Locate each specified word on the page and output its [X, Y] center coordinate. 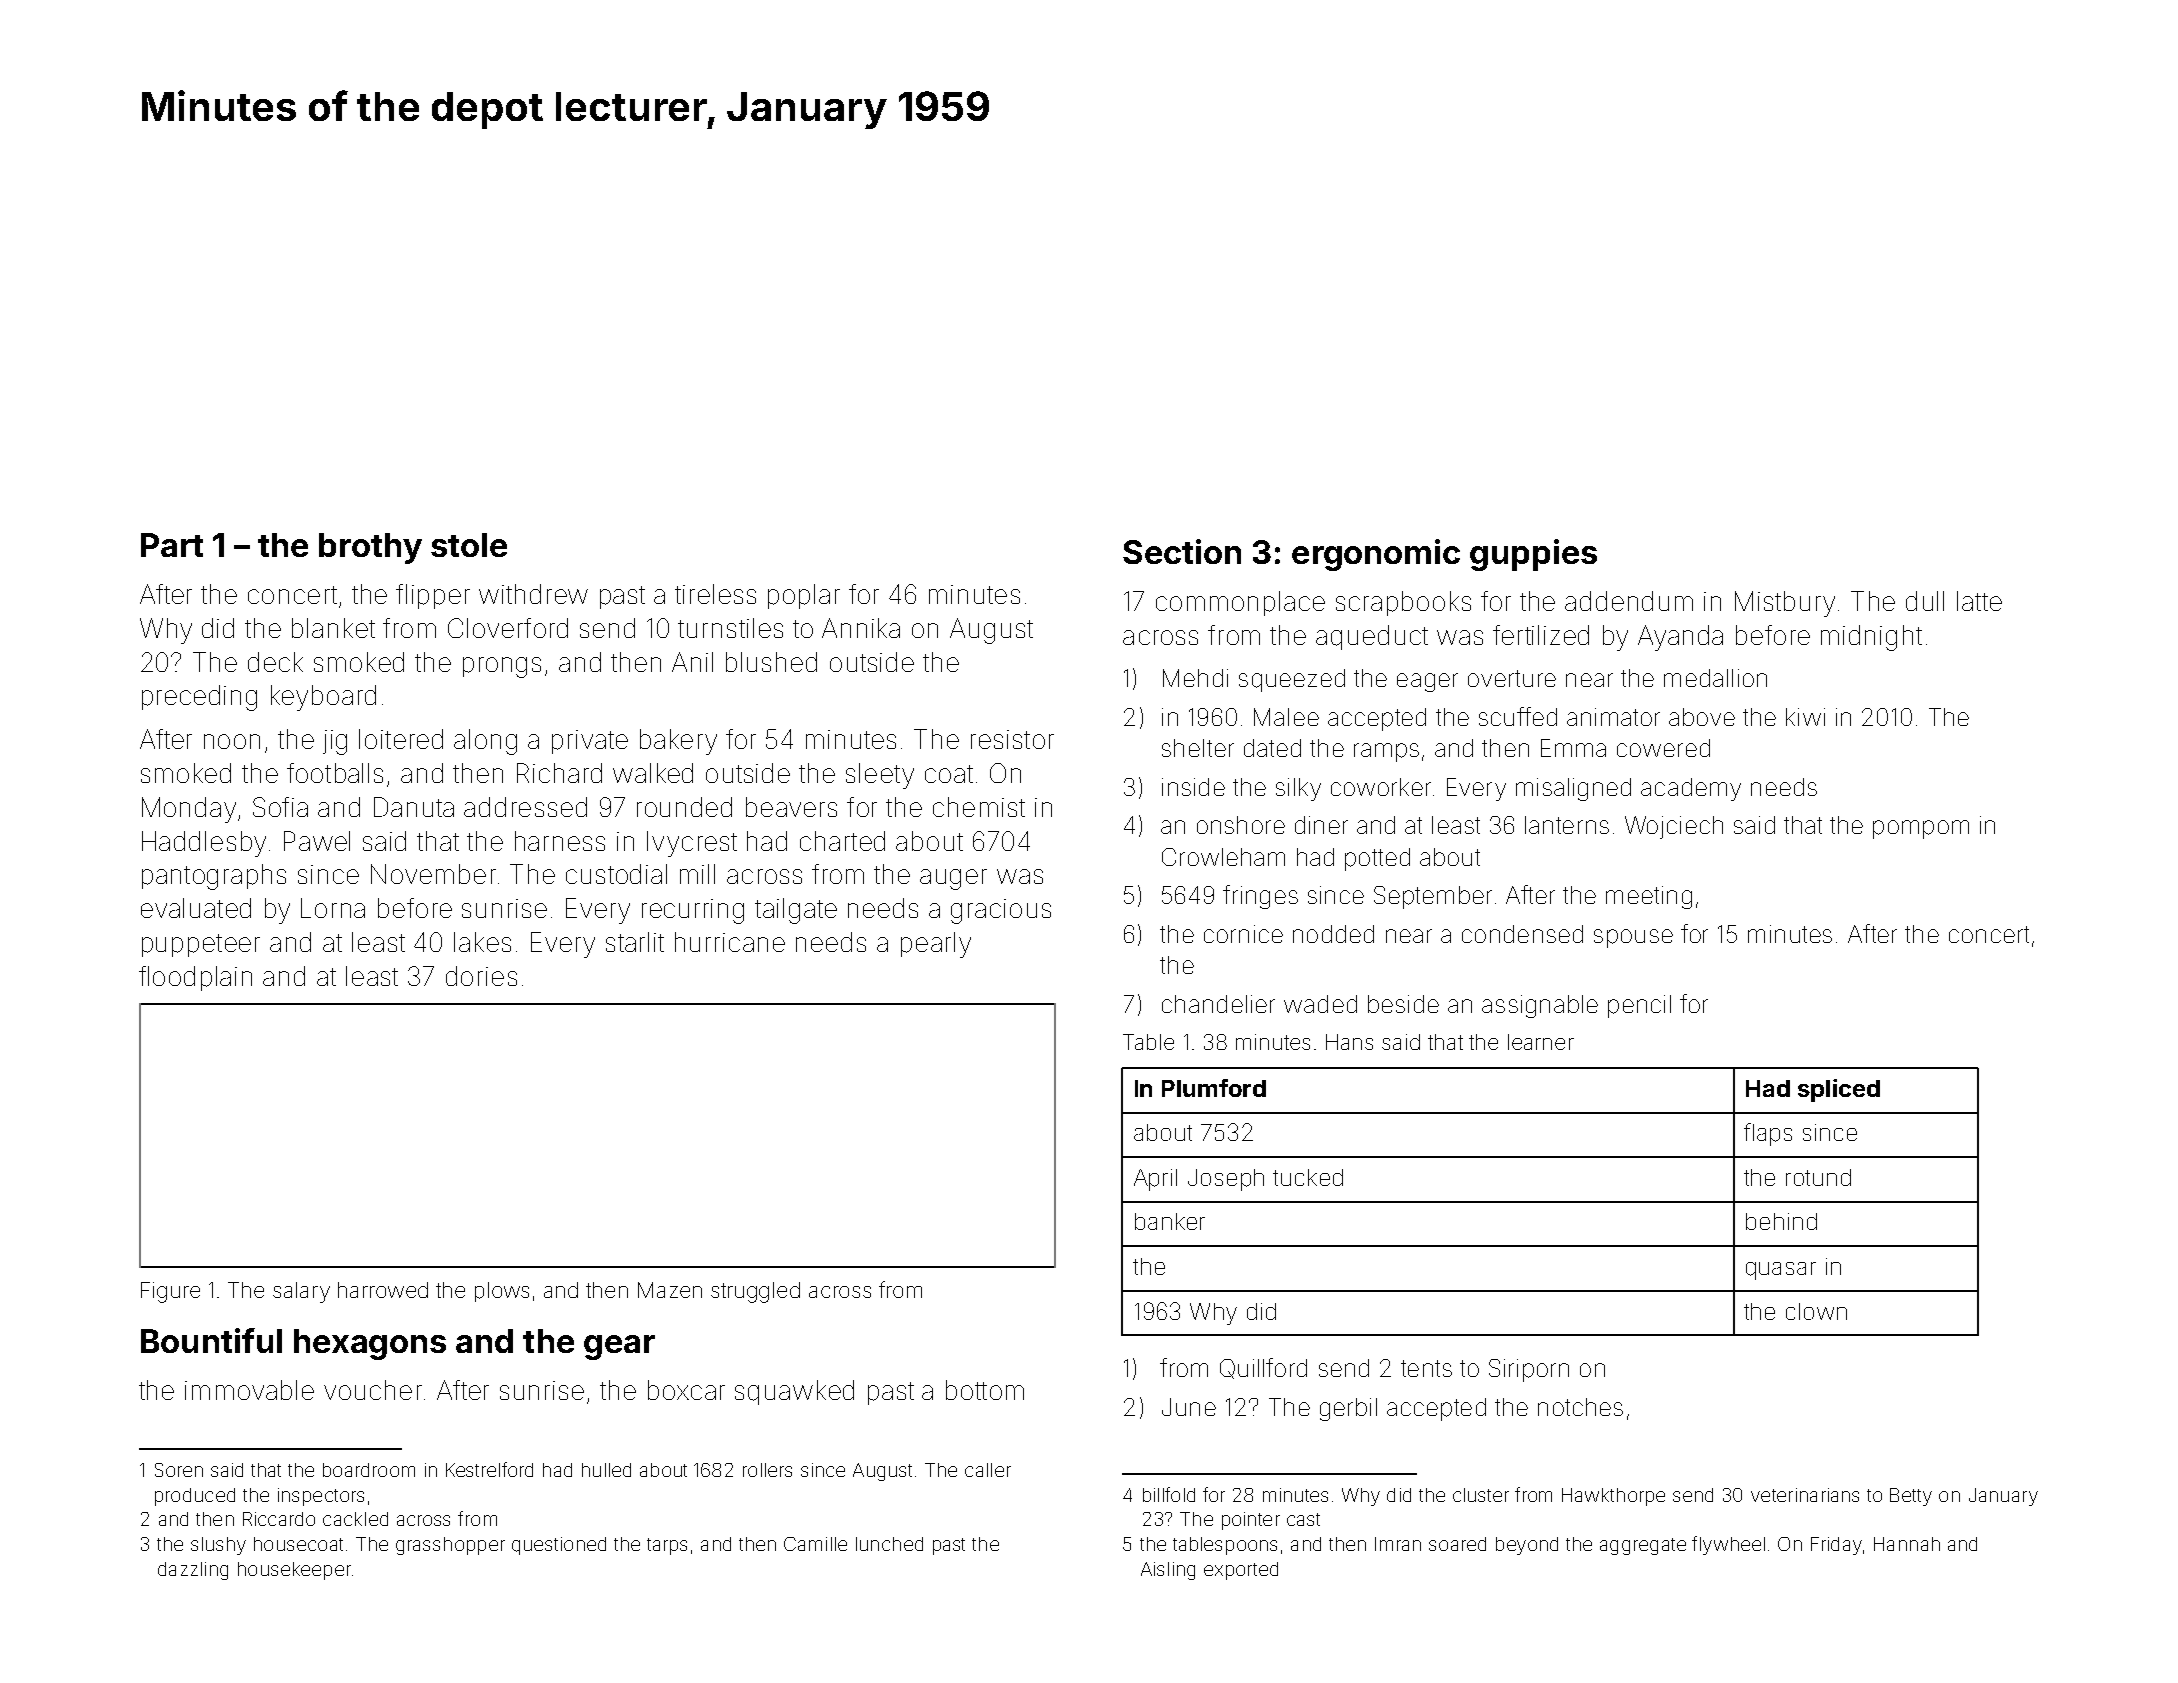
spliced [1839, 1090]
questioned [559, 1546]
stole [469, 545]
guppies [1533, 555]
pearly [936, 945]
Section [1182, 551]
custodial [616, 874]
